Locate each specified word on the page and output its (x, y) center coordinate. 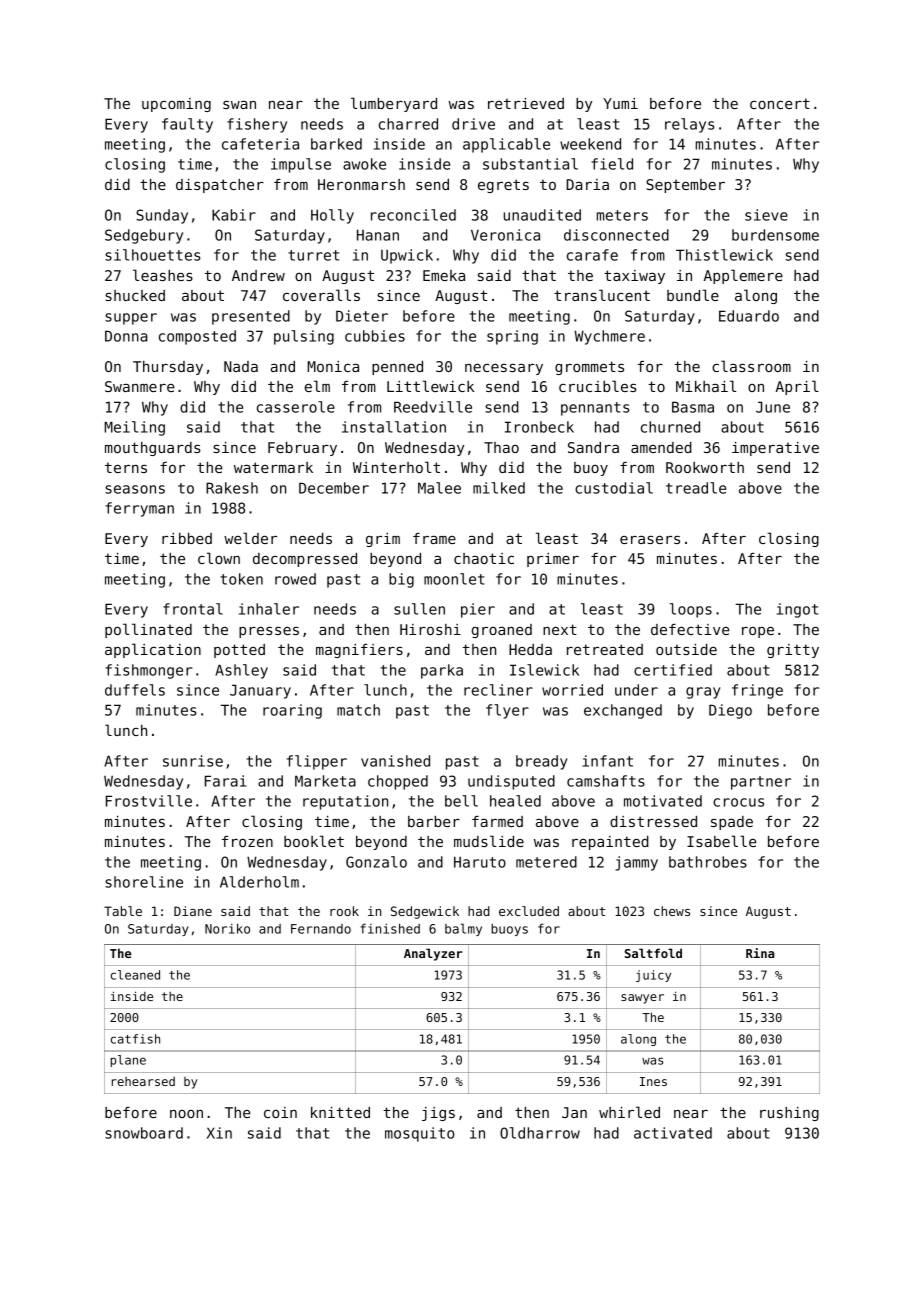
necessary (504, 369)
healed (515, 801)
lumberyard (394, 104)
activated (673, 1133)
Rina (760, 953)
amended (661, 447)
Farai (226, 781)
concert (780, 103)
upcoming (176, 105)
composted (197, 337)
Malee (439, 488)
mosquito (420, 1134)
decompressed (305, 560)
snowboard (144, 1133)
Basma (693, 407)
